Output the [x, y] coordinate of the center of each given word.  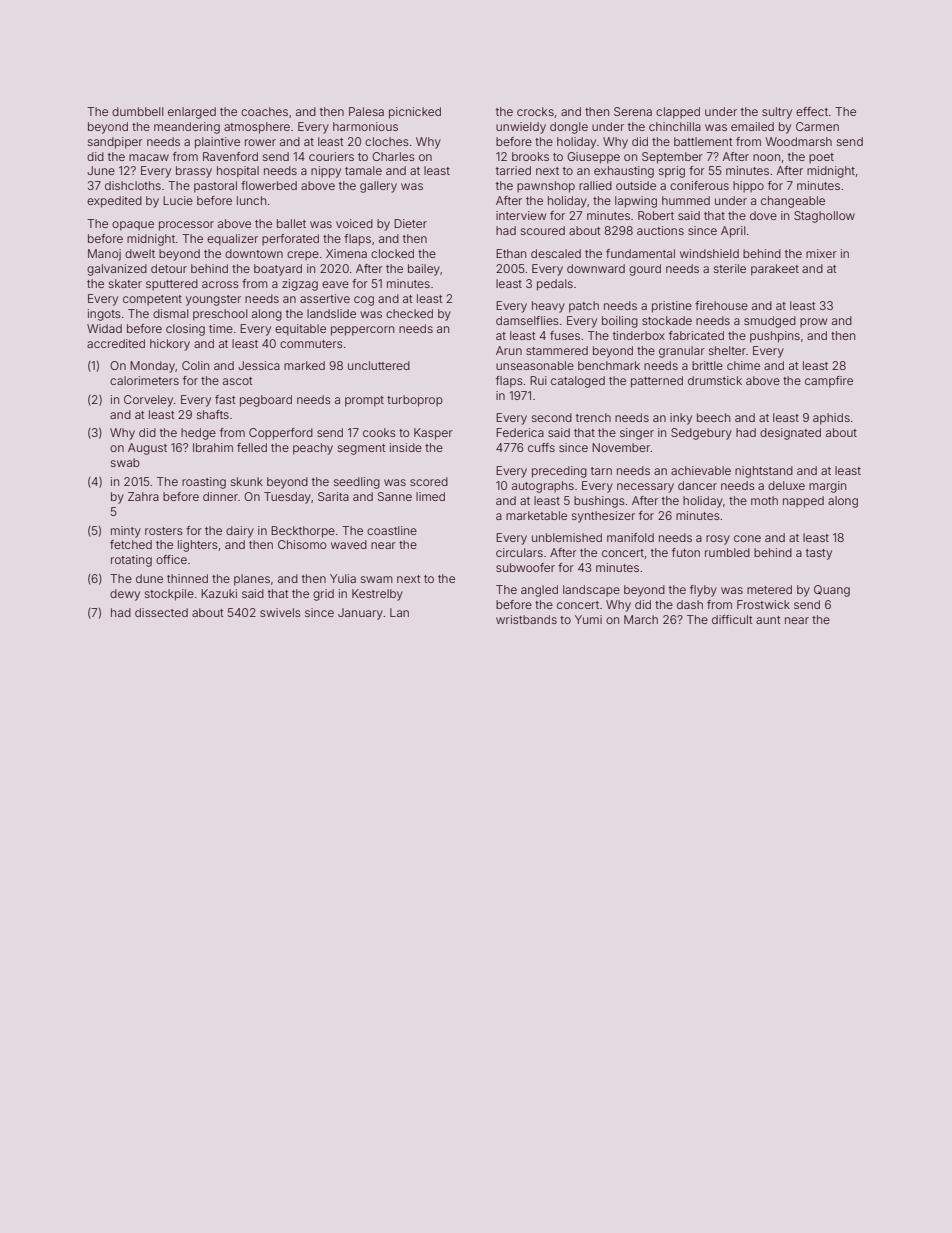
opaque [133, 226]
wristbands [526, 619]
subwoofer [525, 567]
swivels [280, 612]
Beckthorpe [303, 532]
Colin [195, 365]
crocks [535, 111]
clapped [678, 113]
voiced [354, 223]
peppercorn [362, 331]
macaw [149, 157]
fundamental [640, 253]
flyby [703, 591]
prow [813, 323]
